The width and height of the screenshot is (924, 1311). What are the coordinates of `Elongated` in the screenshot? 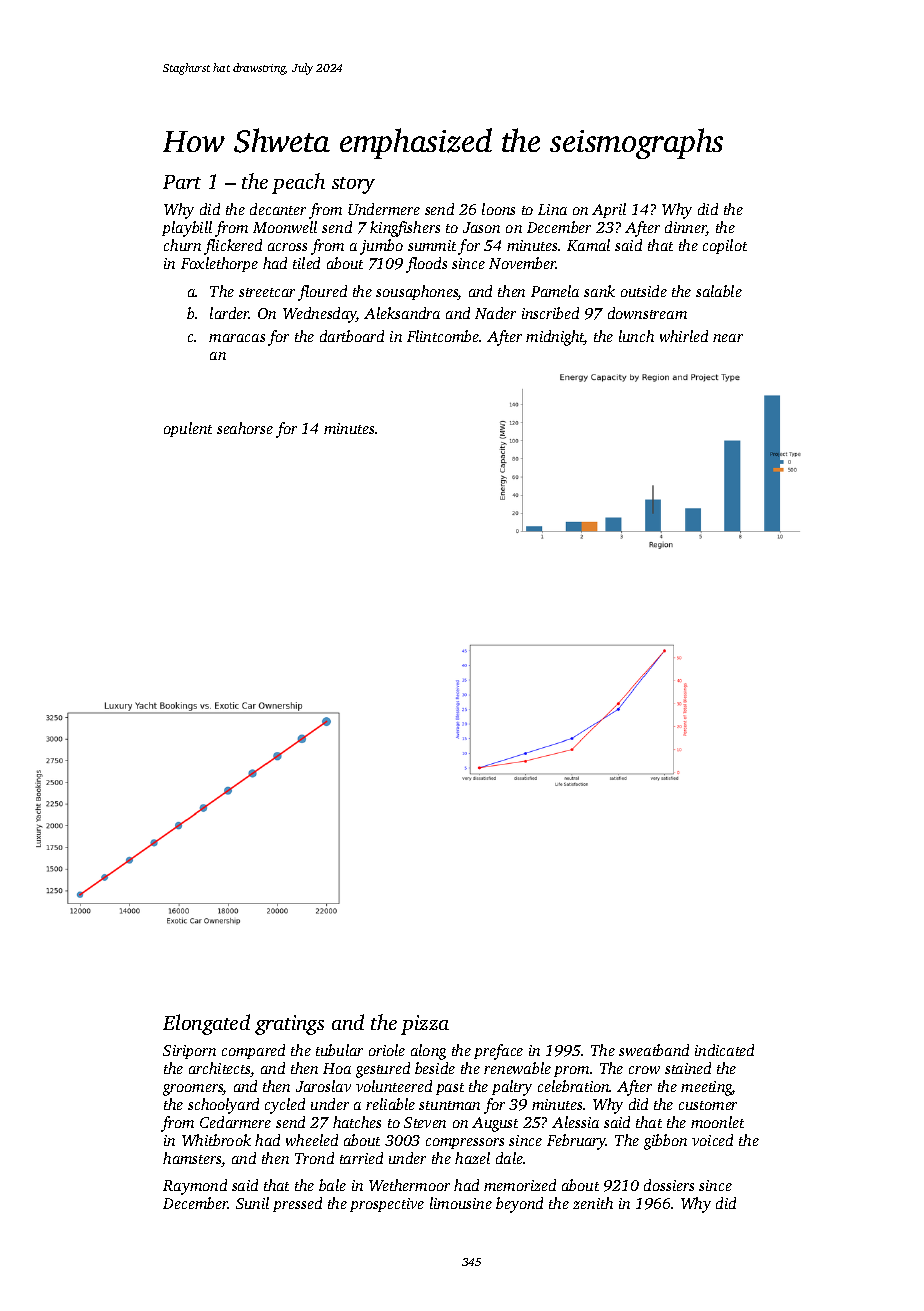 It's located at (206, 1024).
